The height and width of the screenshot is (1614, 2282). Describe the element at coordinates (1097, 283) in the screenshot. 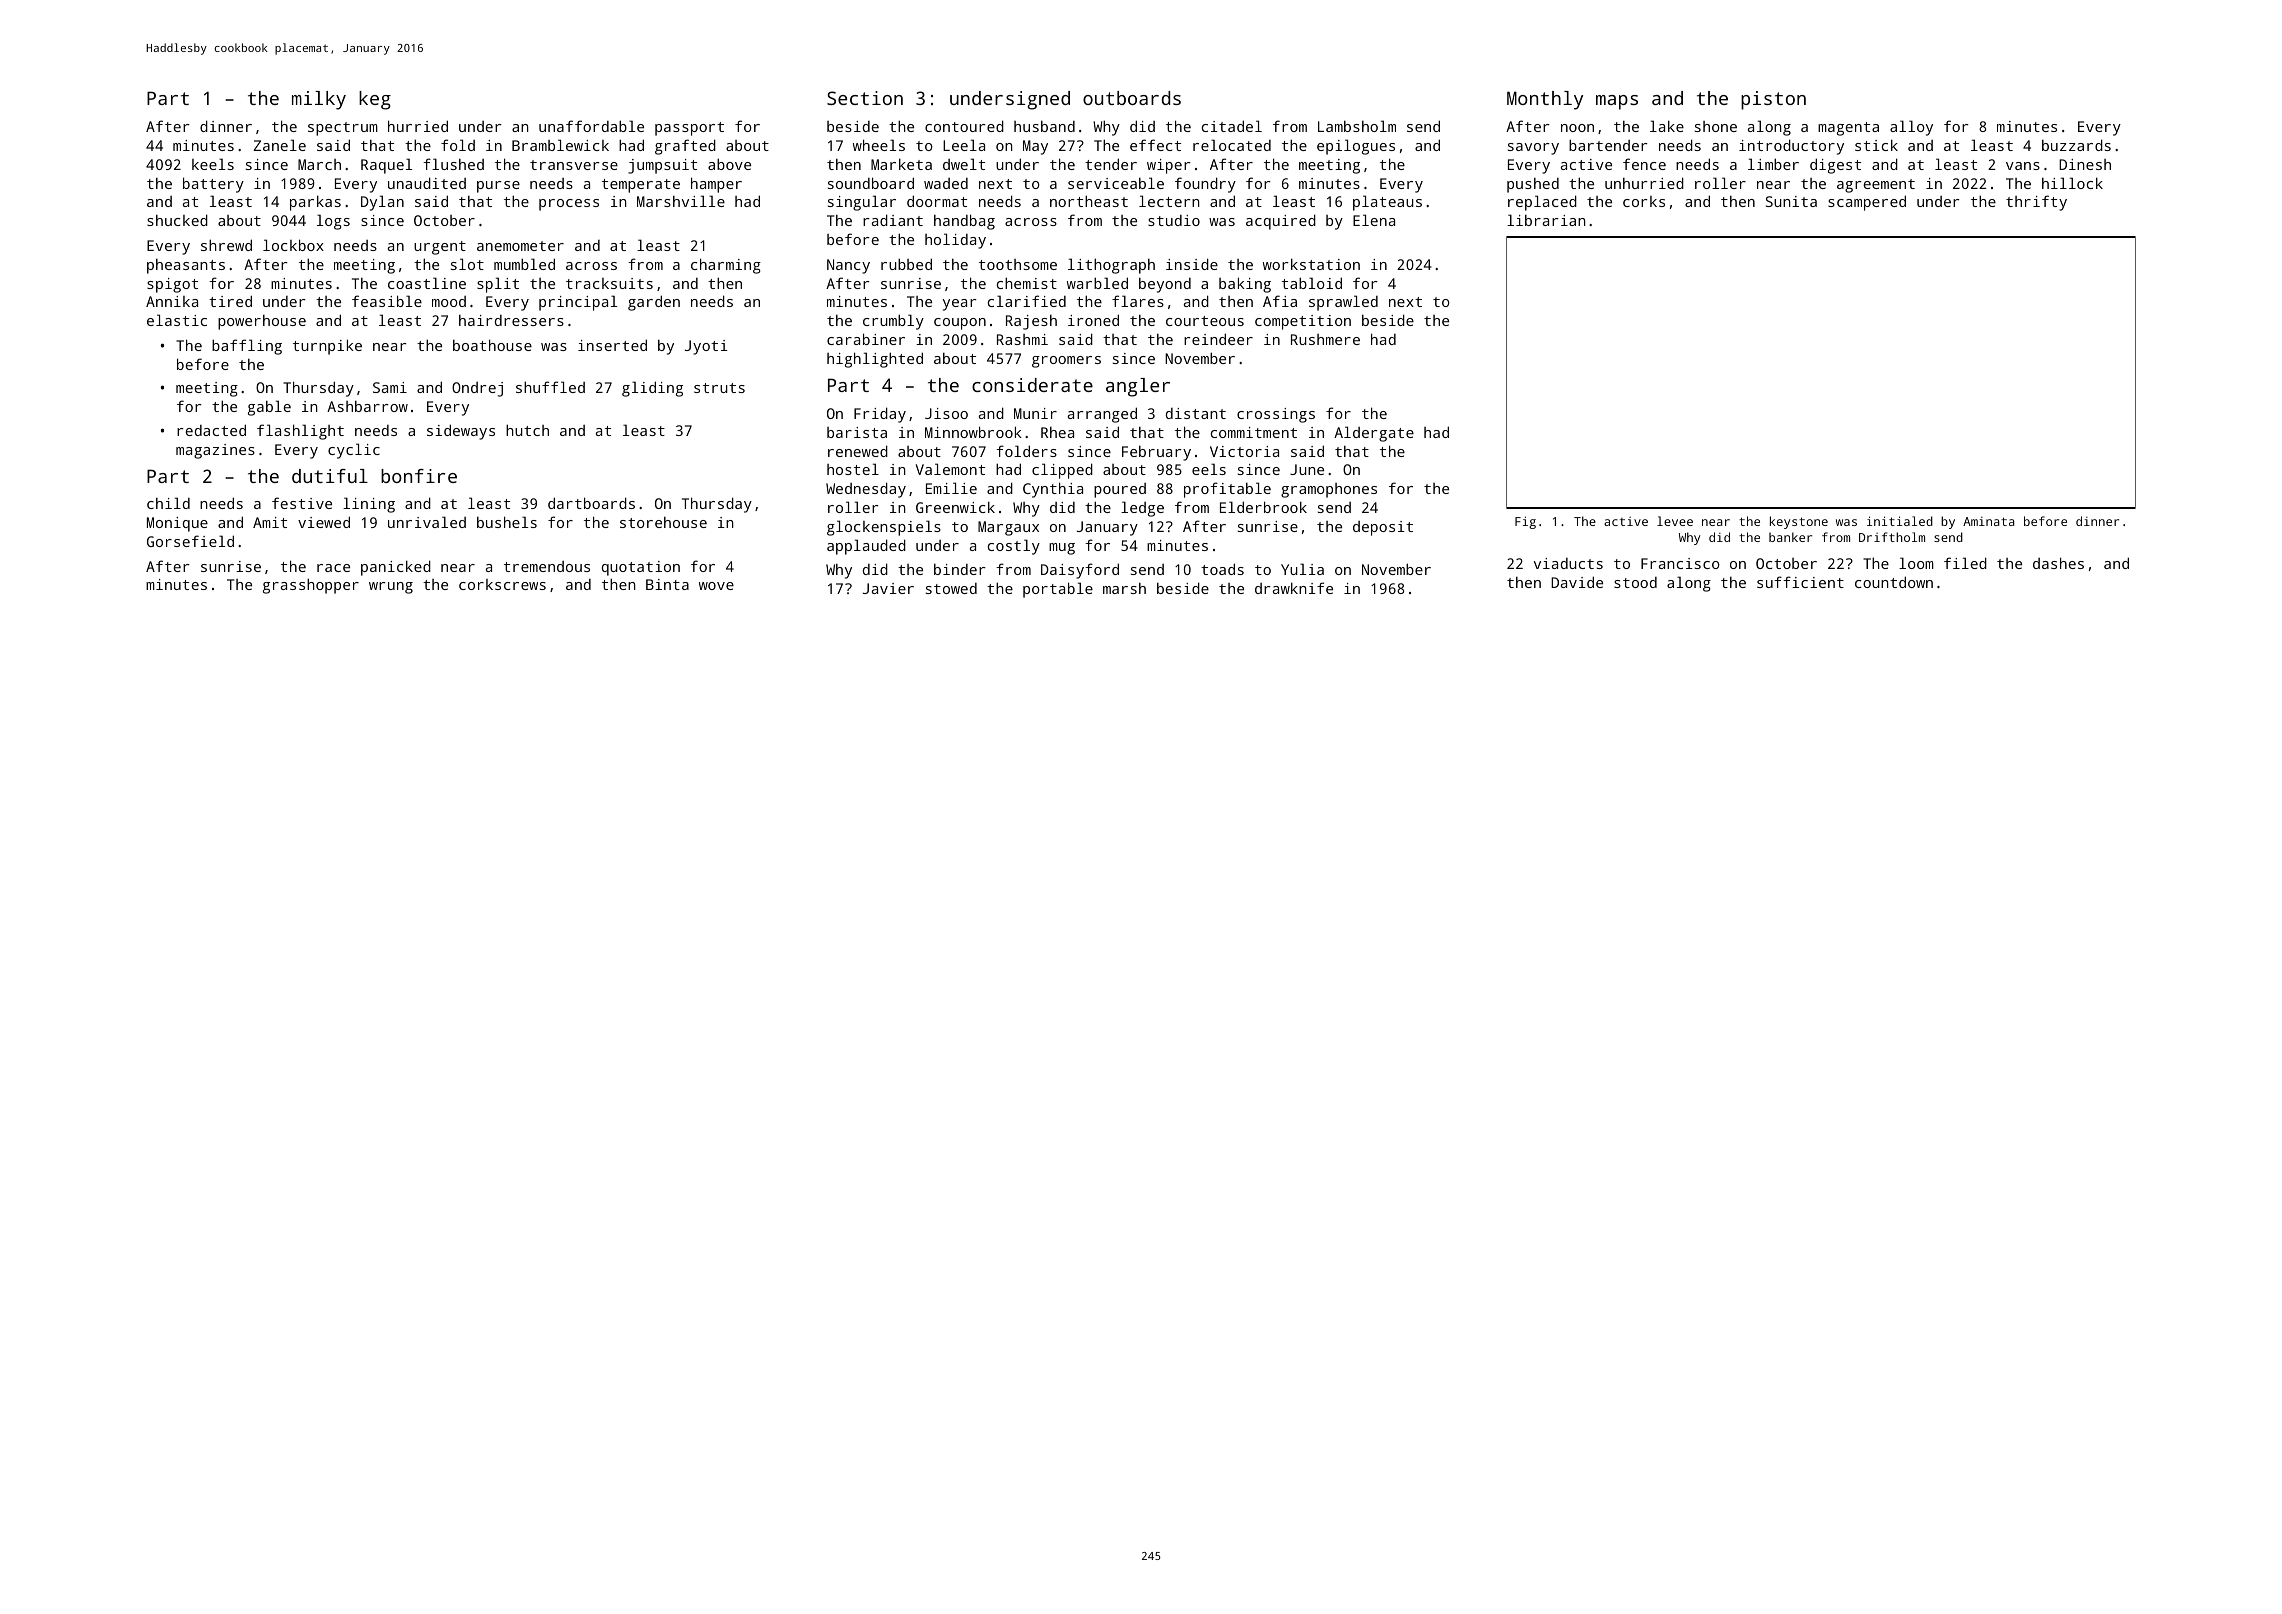

I see `warbled` at that location.
